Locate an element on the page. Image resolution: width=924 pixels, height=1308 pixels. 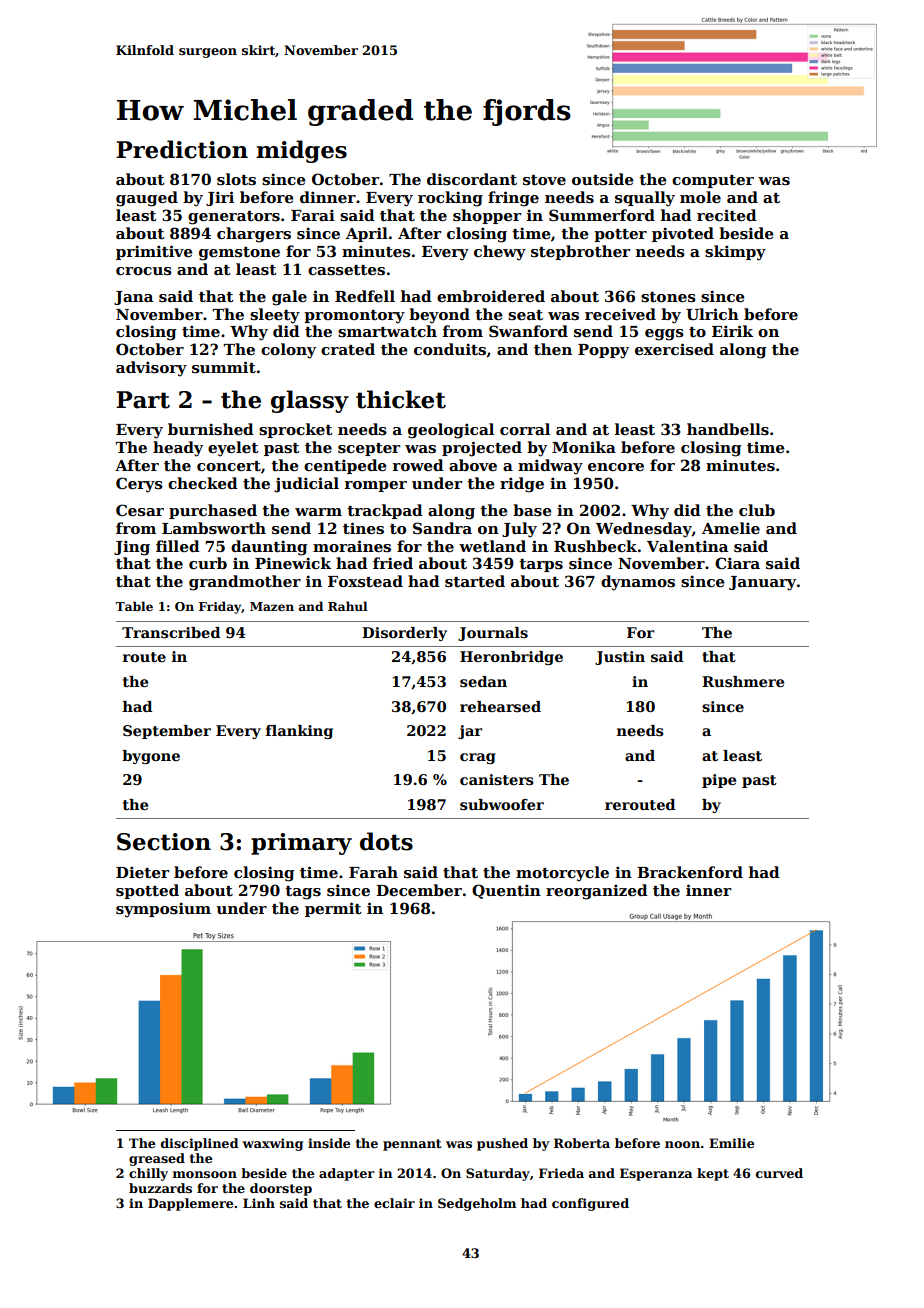
computer is located at coordinates (713, 181).
